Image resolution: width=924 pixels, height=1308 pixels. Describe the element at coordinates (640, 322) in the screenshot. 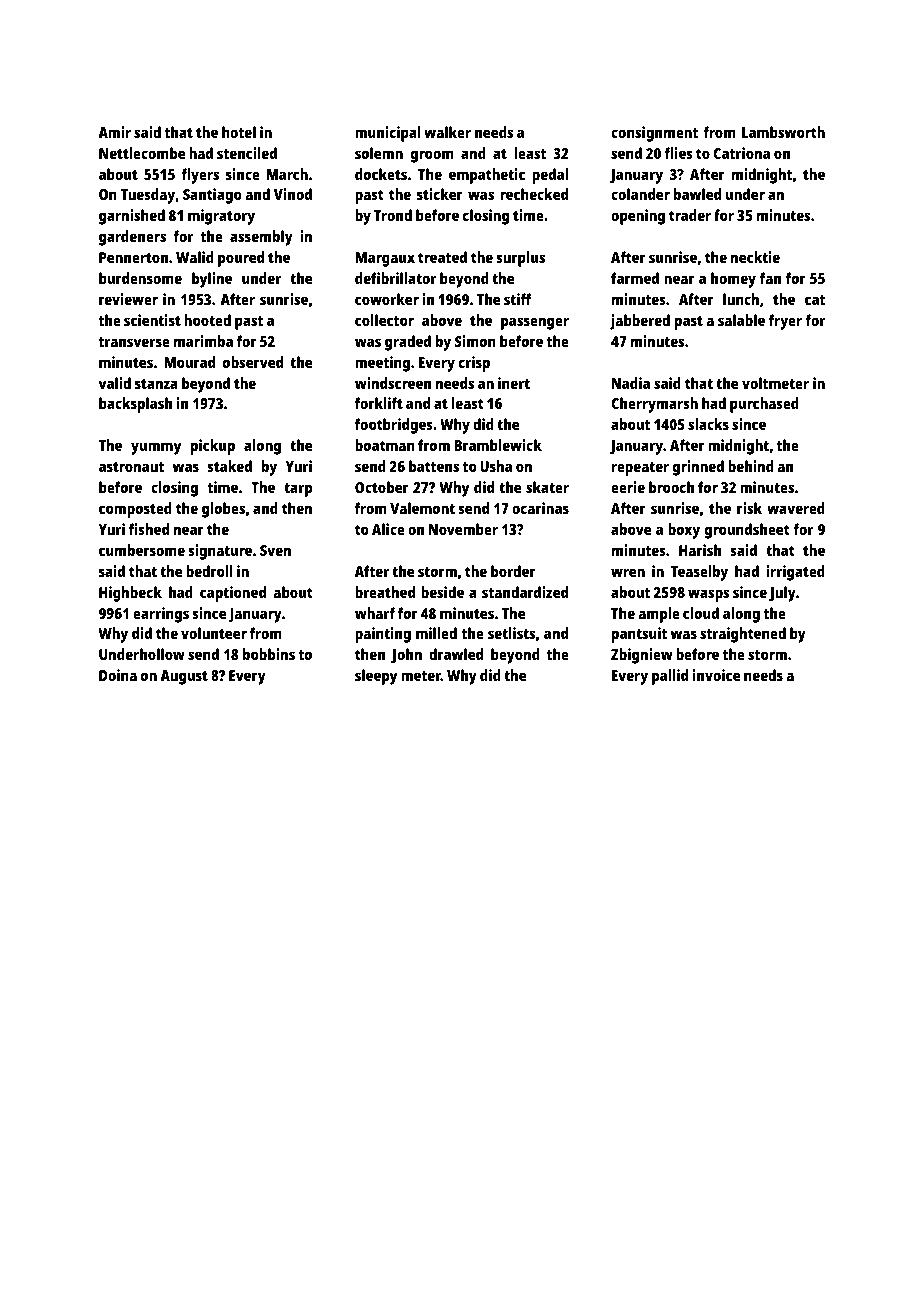

I see `jabbered` at that location.
